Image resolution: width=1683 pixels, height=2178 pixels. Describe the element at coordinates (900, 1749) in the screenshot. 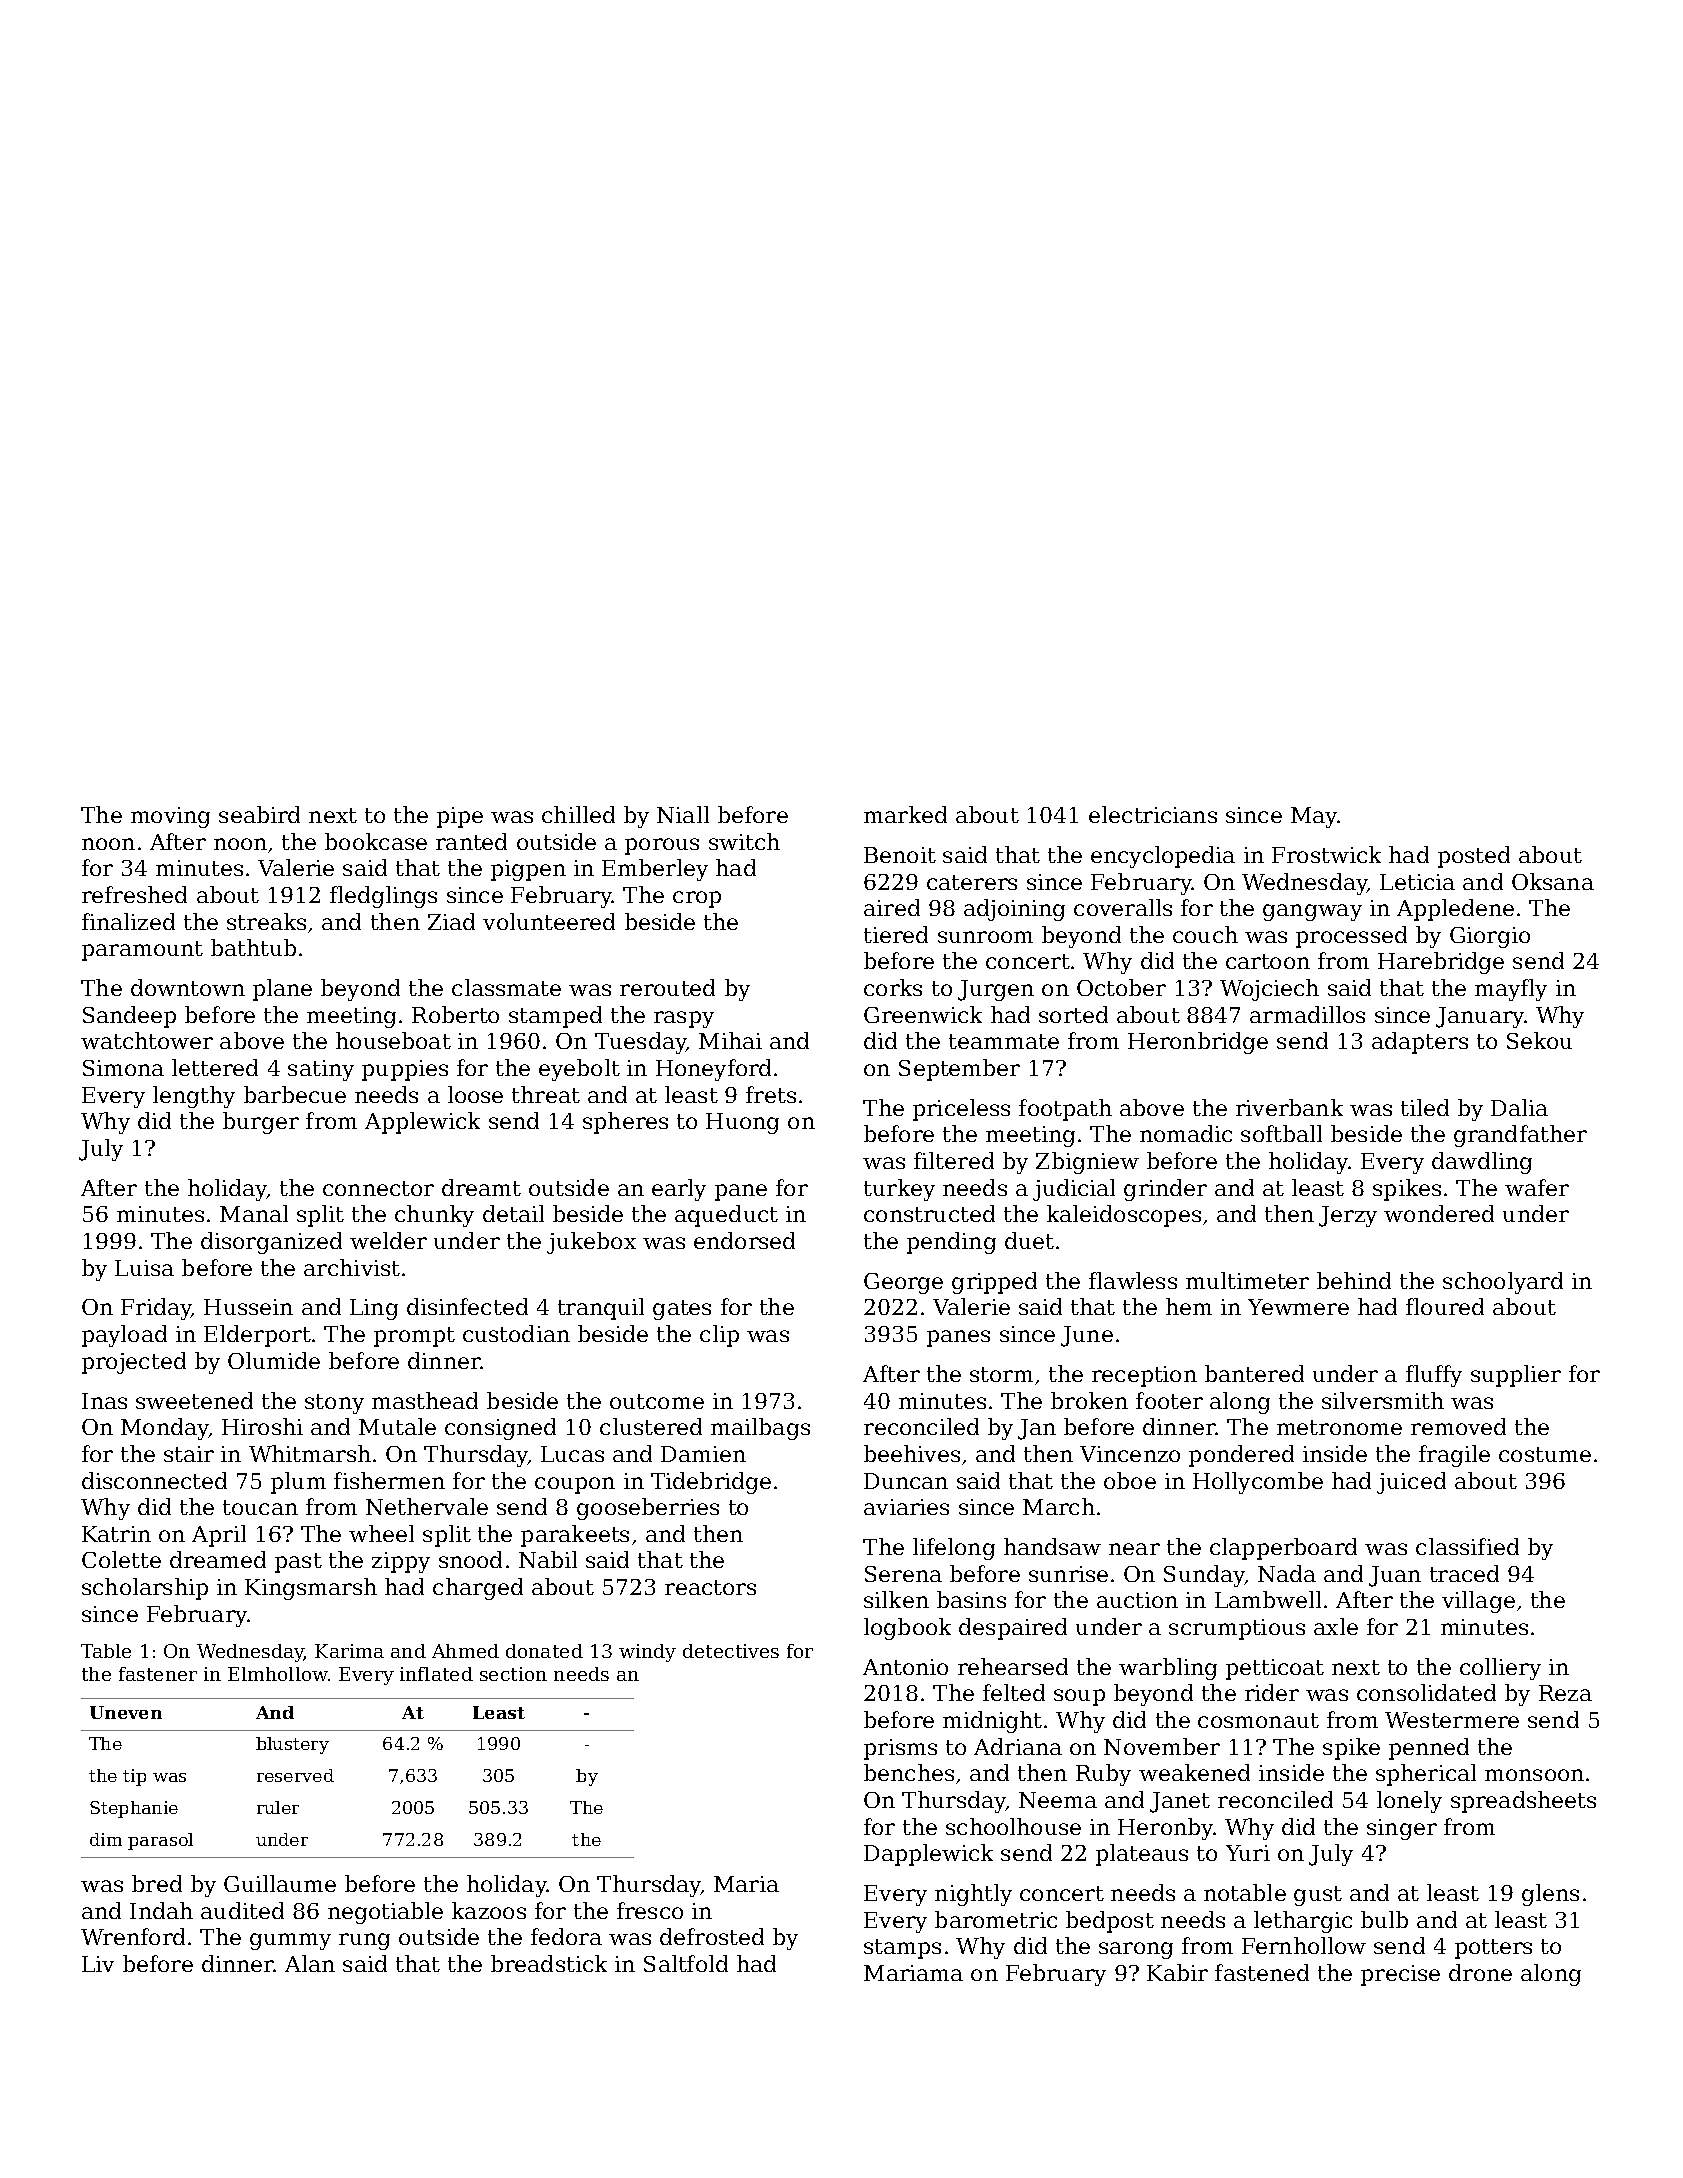

I see `prisms` at that location.
